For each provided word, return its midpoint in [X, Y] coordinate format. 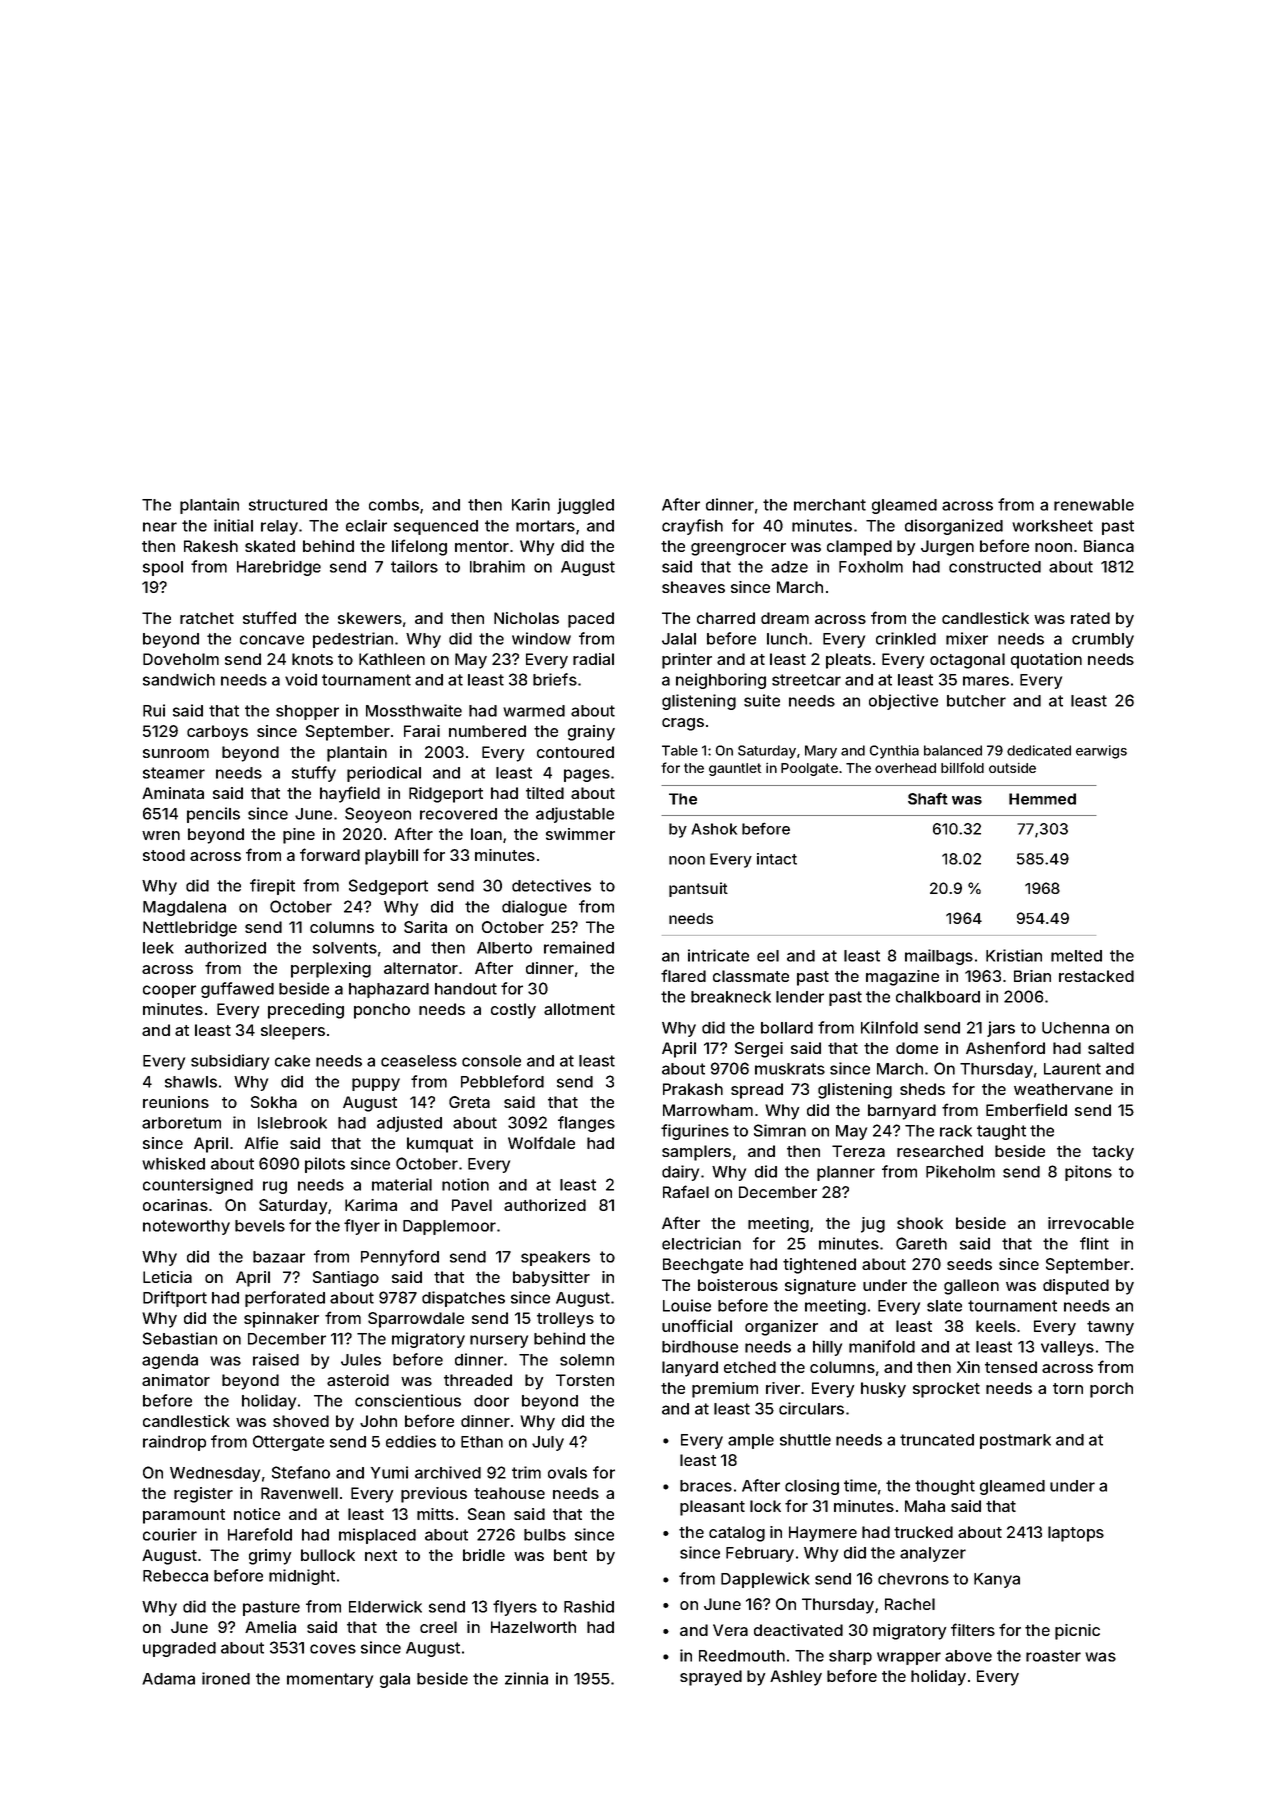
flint [1094, 1243]
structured [288, 505]
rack [956, 1131]
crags [683, 724]
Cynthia [894, 752]
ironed [226, 1678]
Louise [687, 1305]
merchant [830, 505]
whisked [173, 1163]
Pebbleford [502, 1081]
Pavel [472, 1205]
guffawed [237, 990]
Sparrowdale [416, 1320]
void [301, 679]
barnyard [902, 1112]
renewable [1094, 505]
